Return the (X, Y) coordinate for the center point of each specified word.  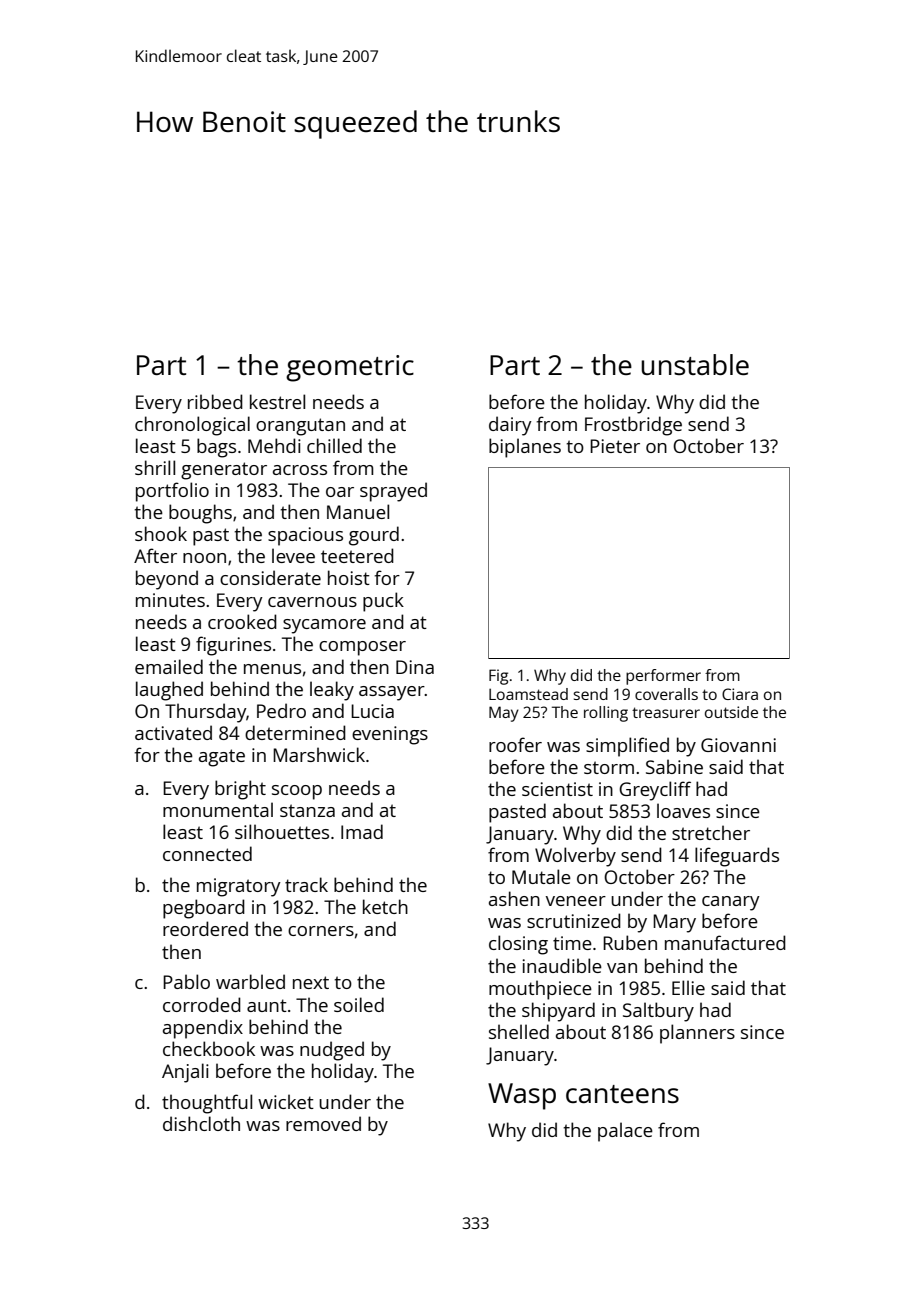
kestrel (277, 401)
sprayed (393, 492)
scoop (297, 792)
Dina (415, 667)
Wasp (522, 1096)
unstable (695, 364)
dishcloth (201, 1123)
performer (663, 677)
